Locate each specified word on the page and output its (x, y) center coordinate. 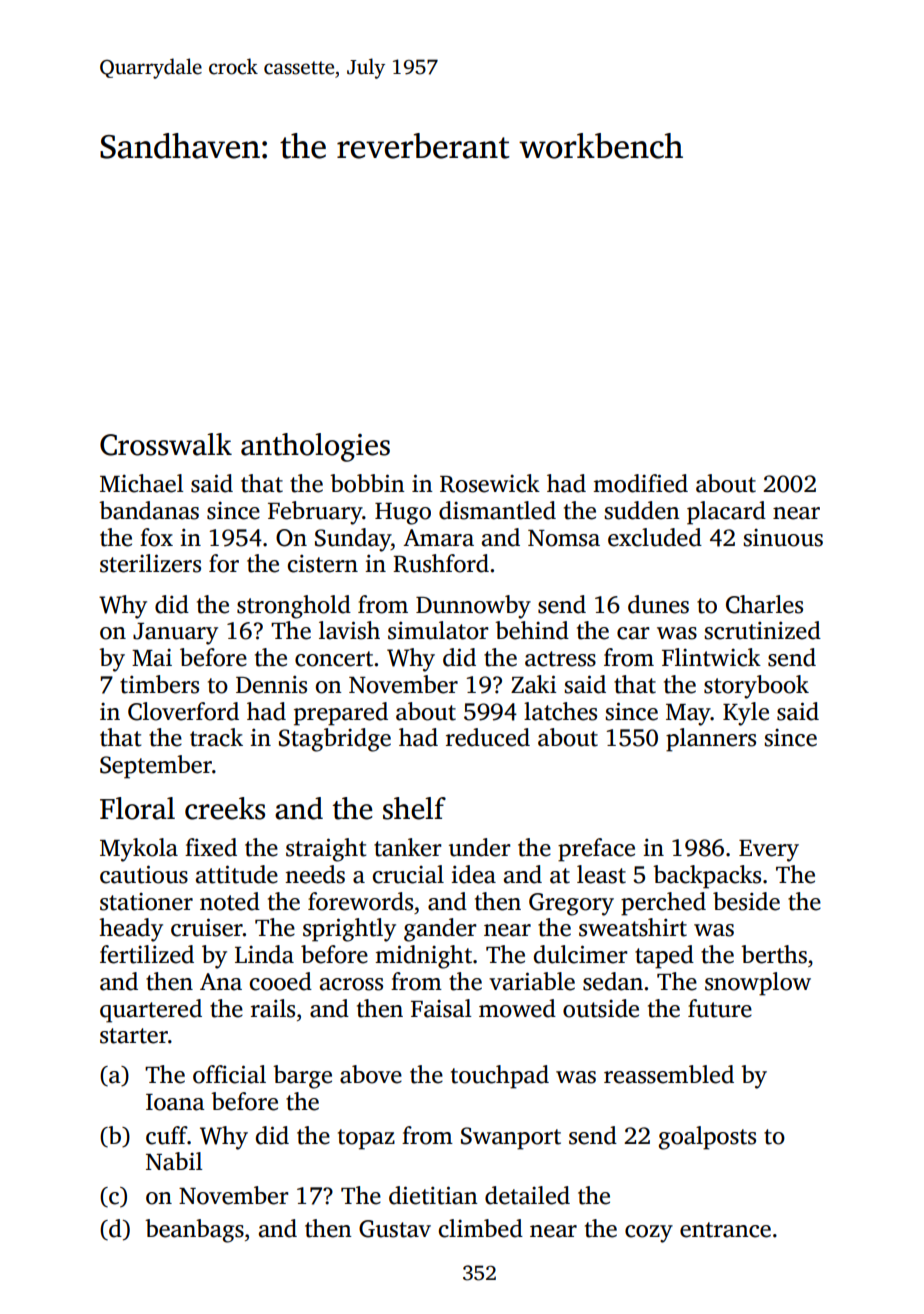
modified (640, 483)
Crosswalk (166, 444)
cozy (649, 1234)
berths (774, 954)
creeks (225, 808)
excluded (655, 537)
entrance (725, 1230)
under (480, 847)
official (229, 1074)
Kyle (746, 714)
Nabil (174, 1161)
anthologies (315, 447)
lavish (349, 630)
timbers (159, 684)
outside (601, 1008)
